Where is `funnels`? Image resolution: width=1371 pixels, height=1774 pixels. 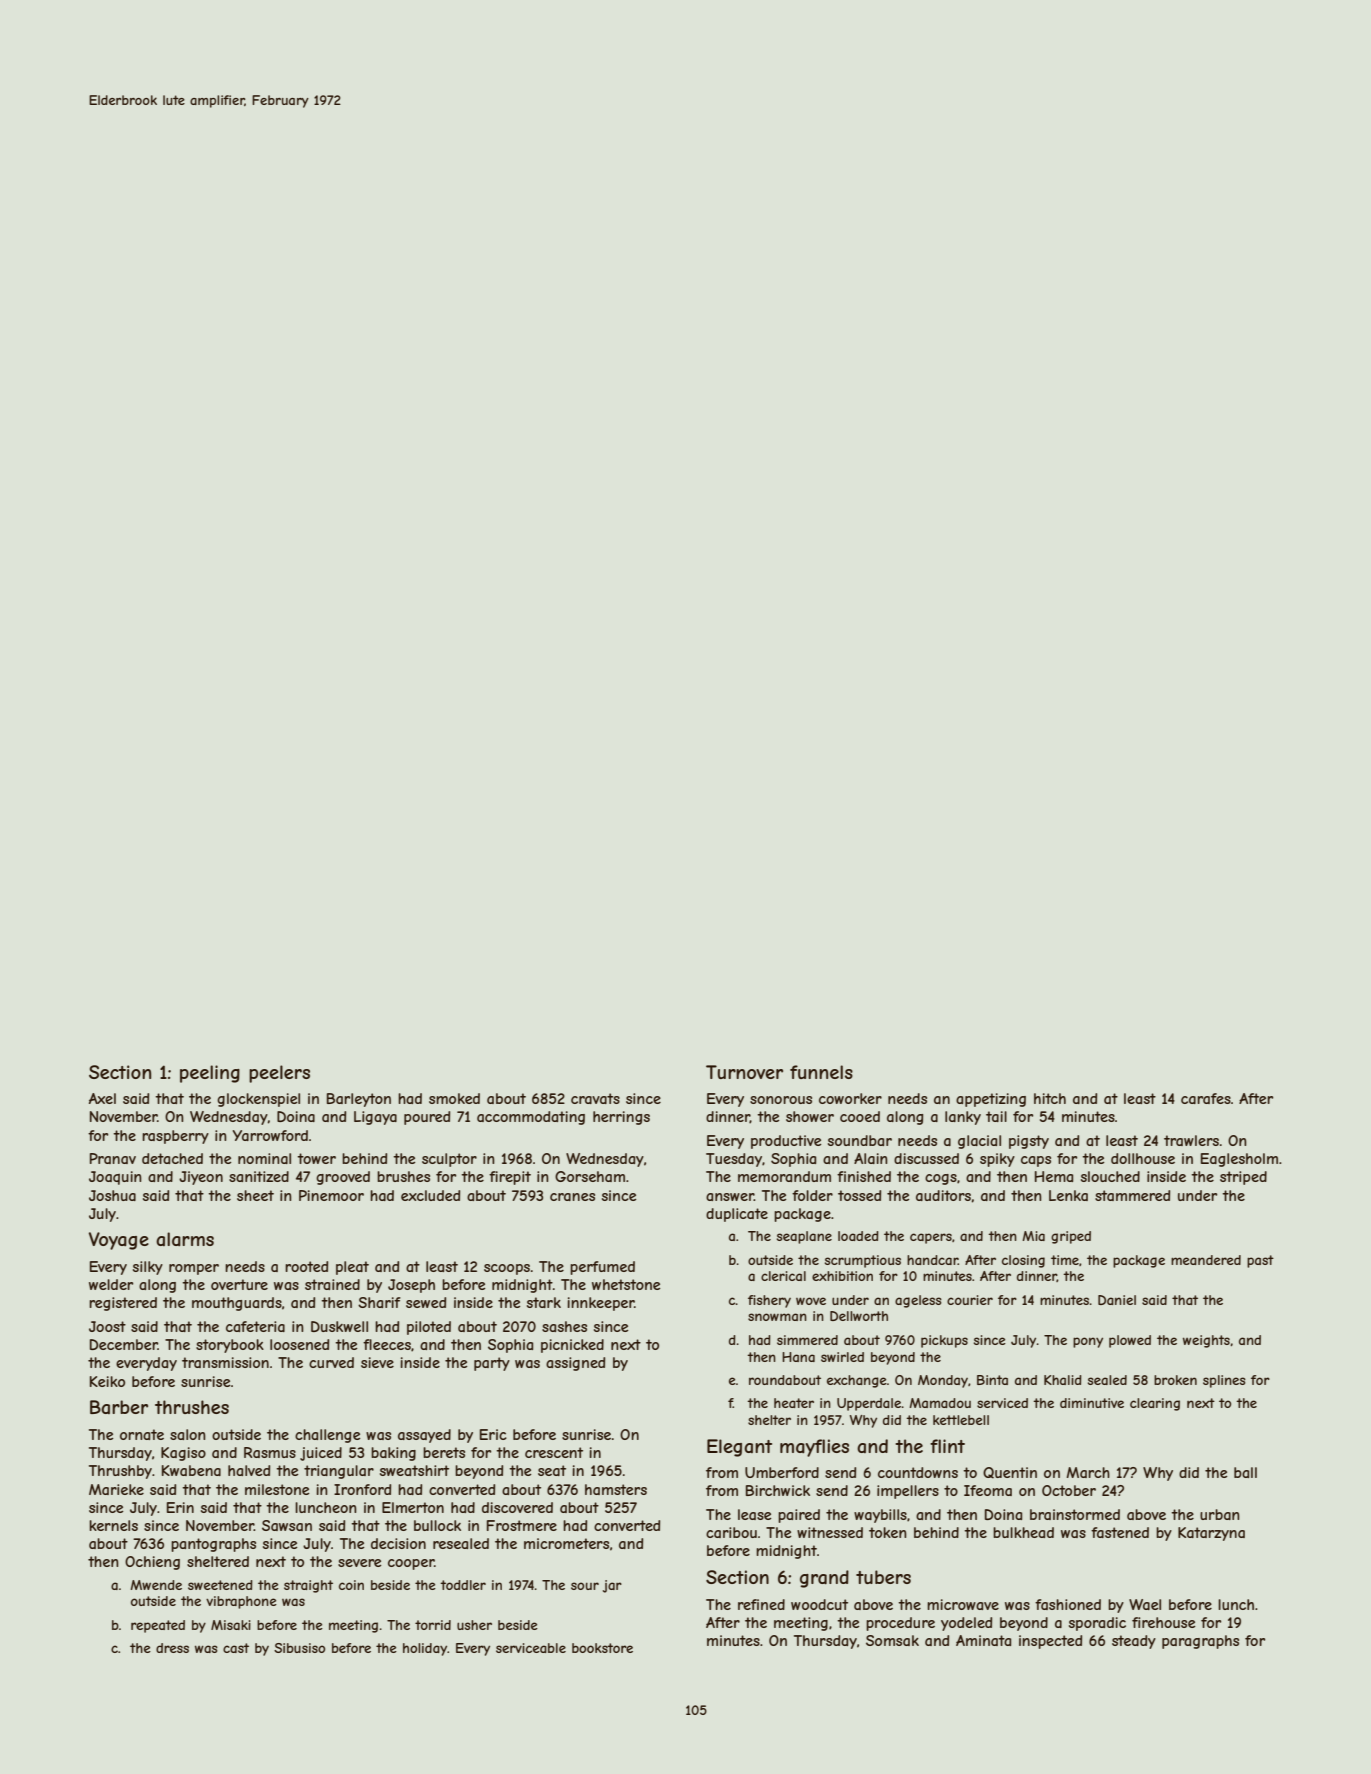
funnels is located at coordinates (821, 1072).
